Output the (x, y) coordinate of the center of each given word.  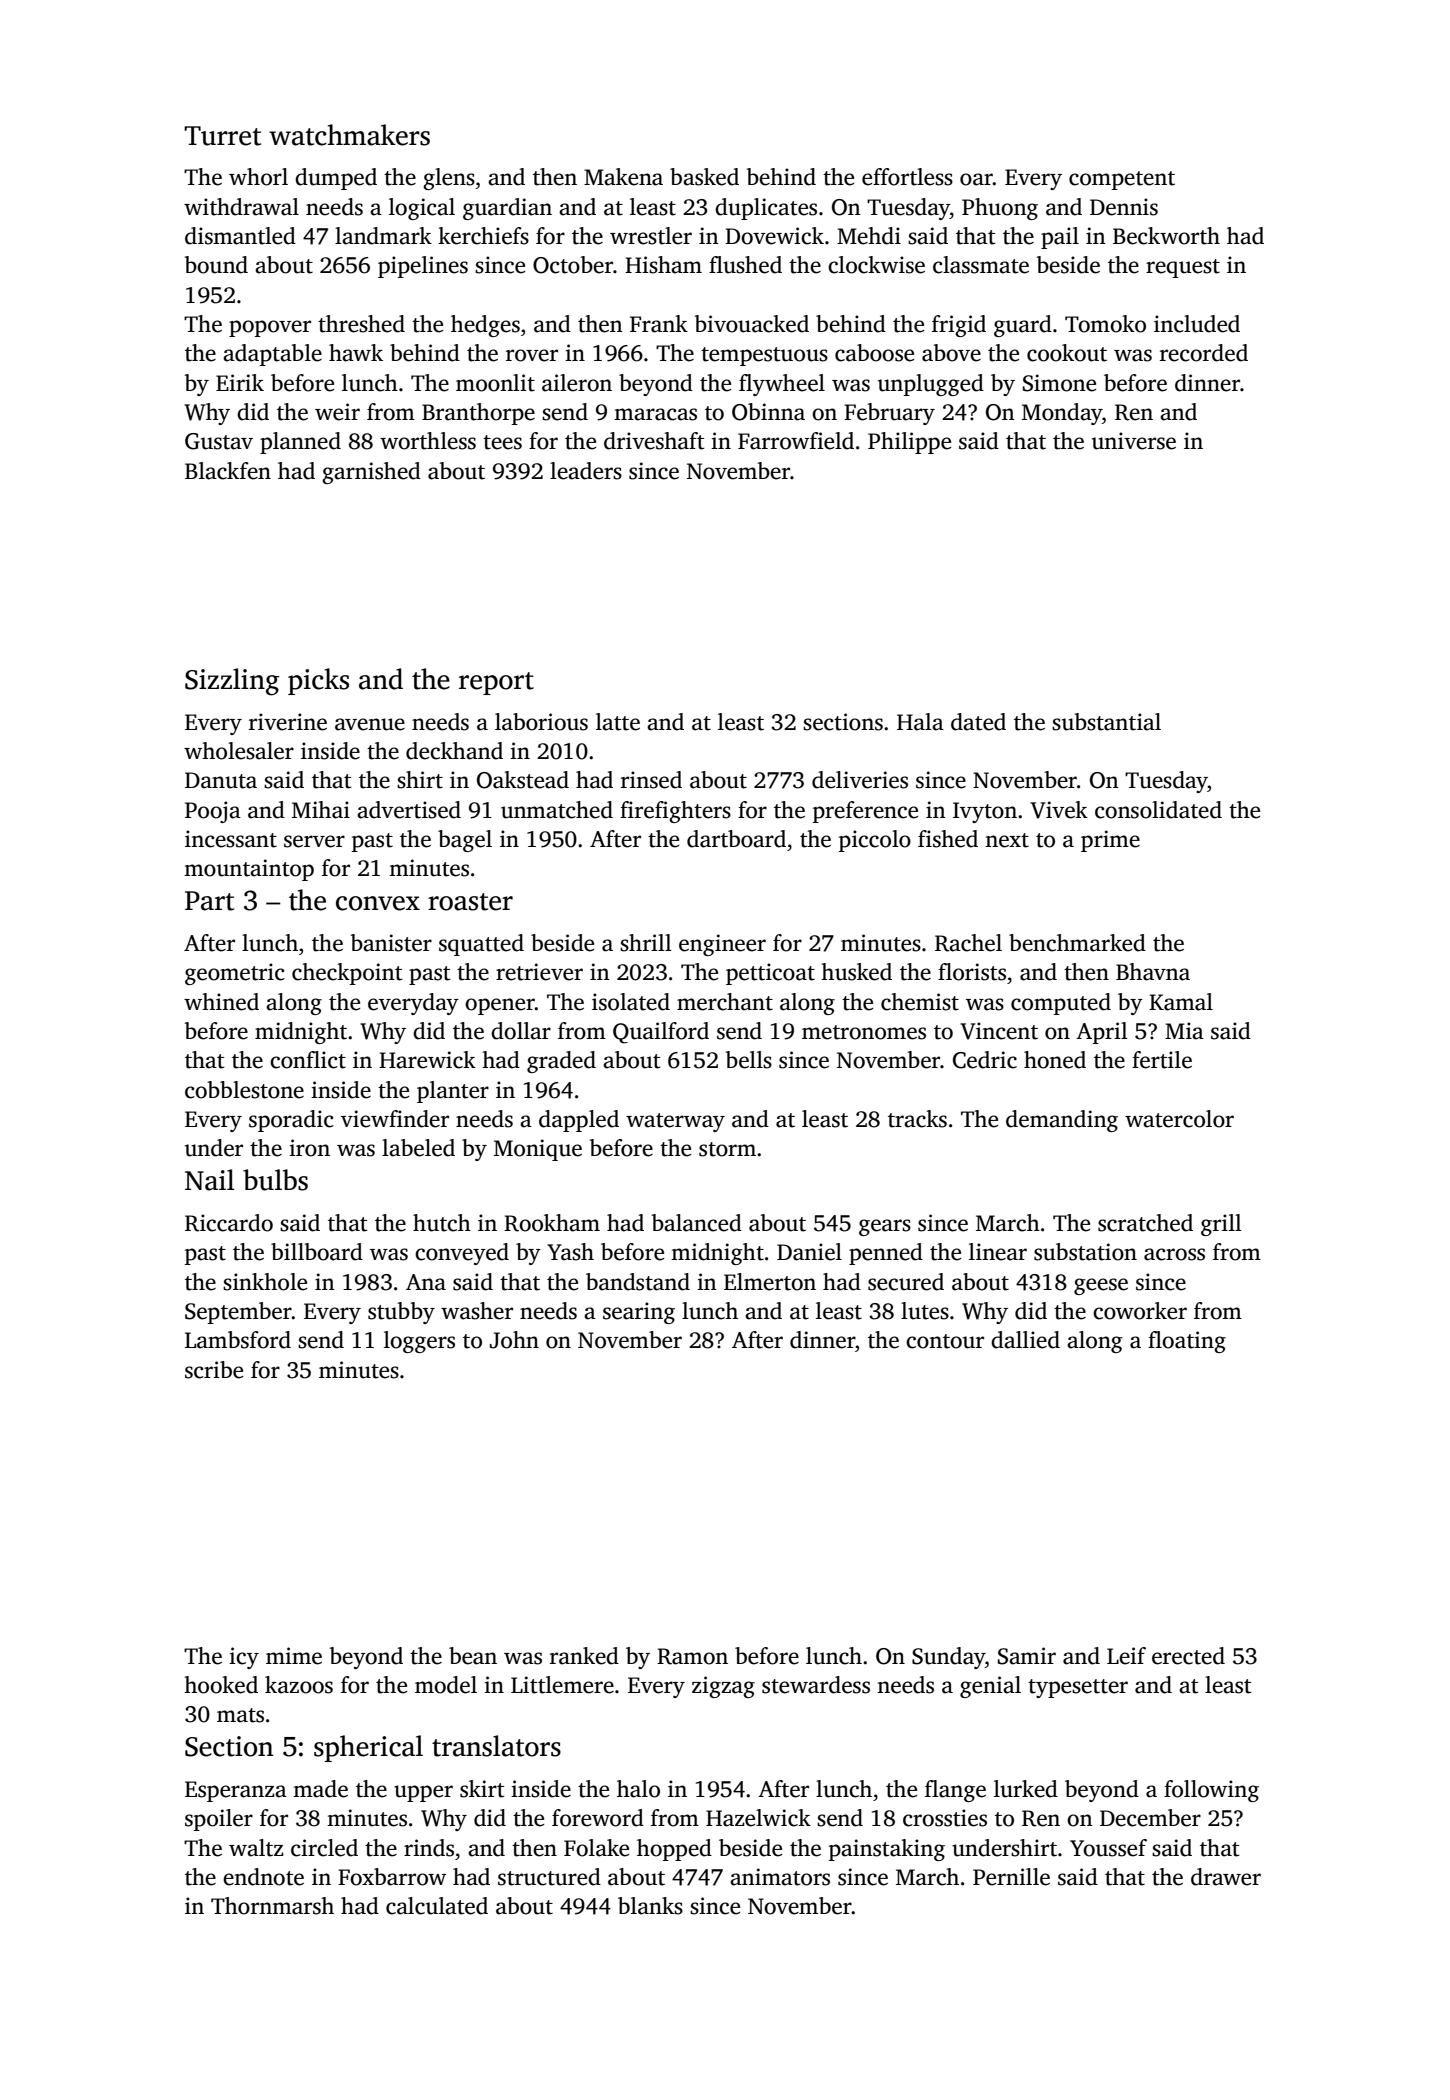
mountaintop (249, 870)
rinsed (651, 780)
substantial (1106, 722)
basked (704, 177)
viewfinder (395, 1119)
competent (1122, 180)
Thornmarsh (272, 1906)
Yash (570, 1252)
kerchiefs (483, 236)
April (1102, 1033)
